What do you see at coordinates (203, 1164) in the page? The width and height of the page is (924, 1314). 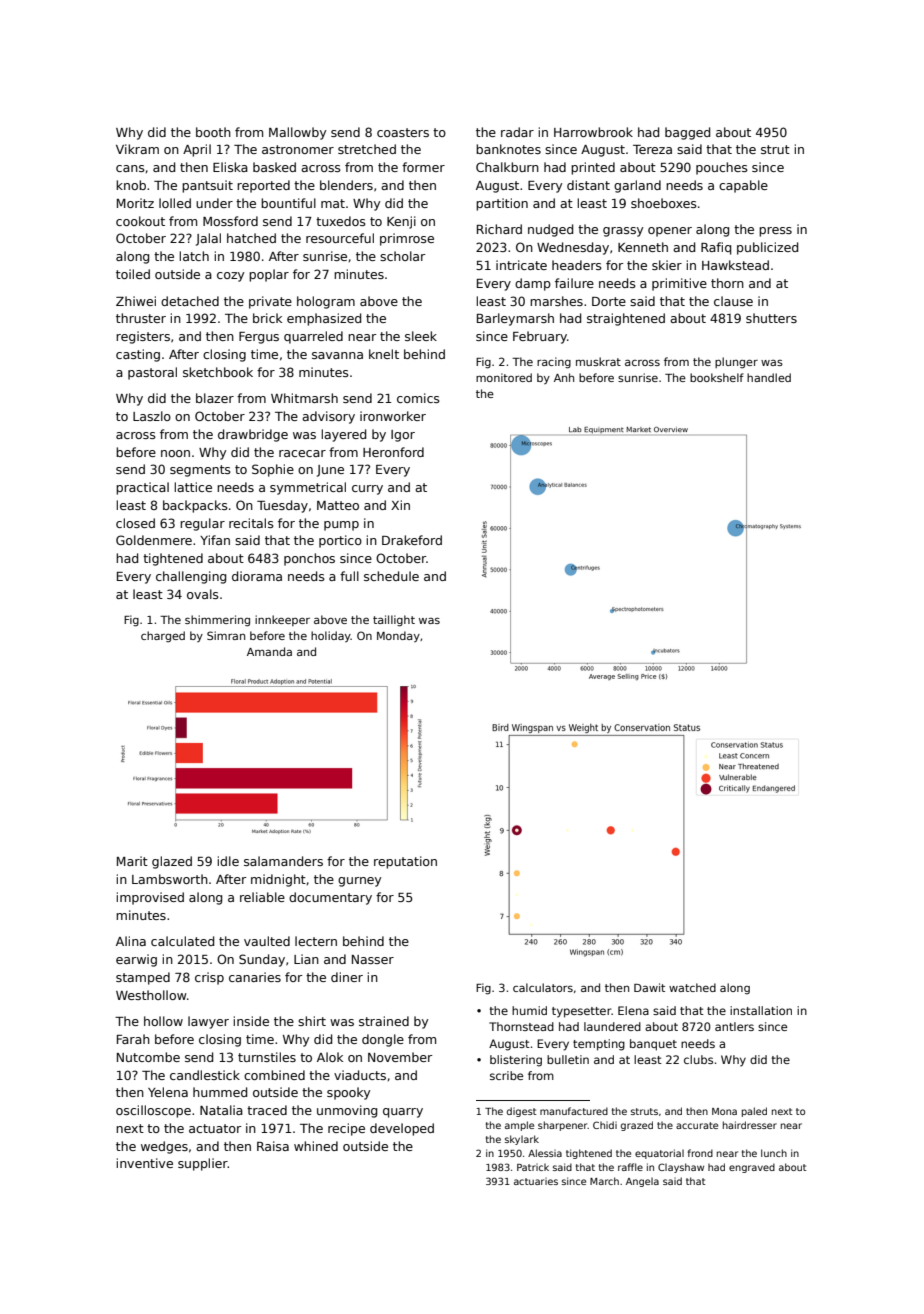 I see `supplier` at bounding box center [203, 1164].
